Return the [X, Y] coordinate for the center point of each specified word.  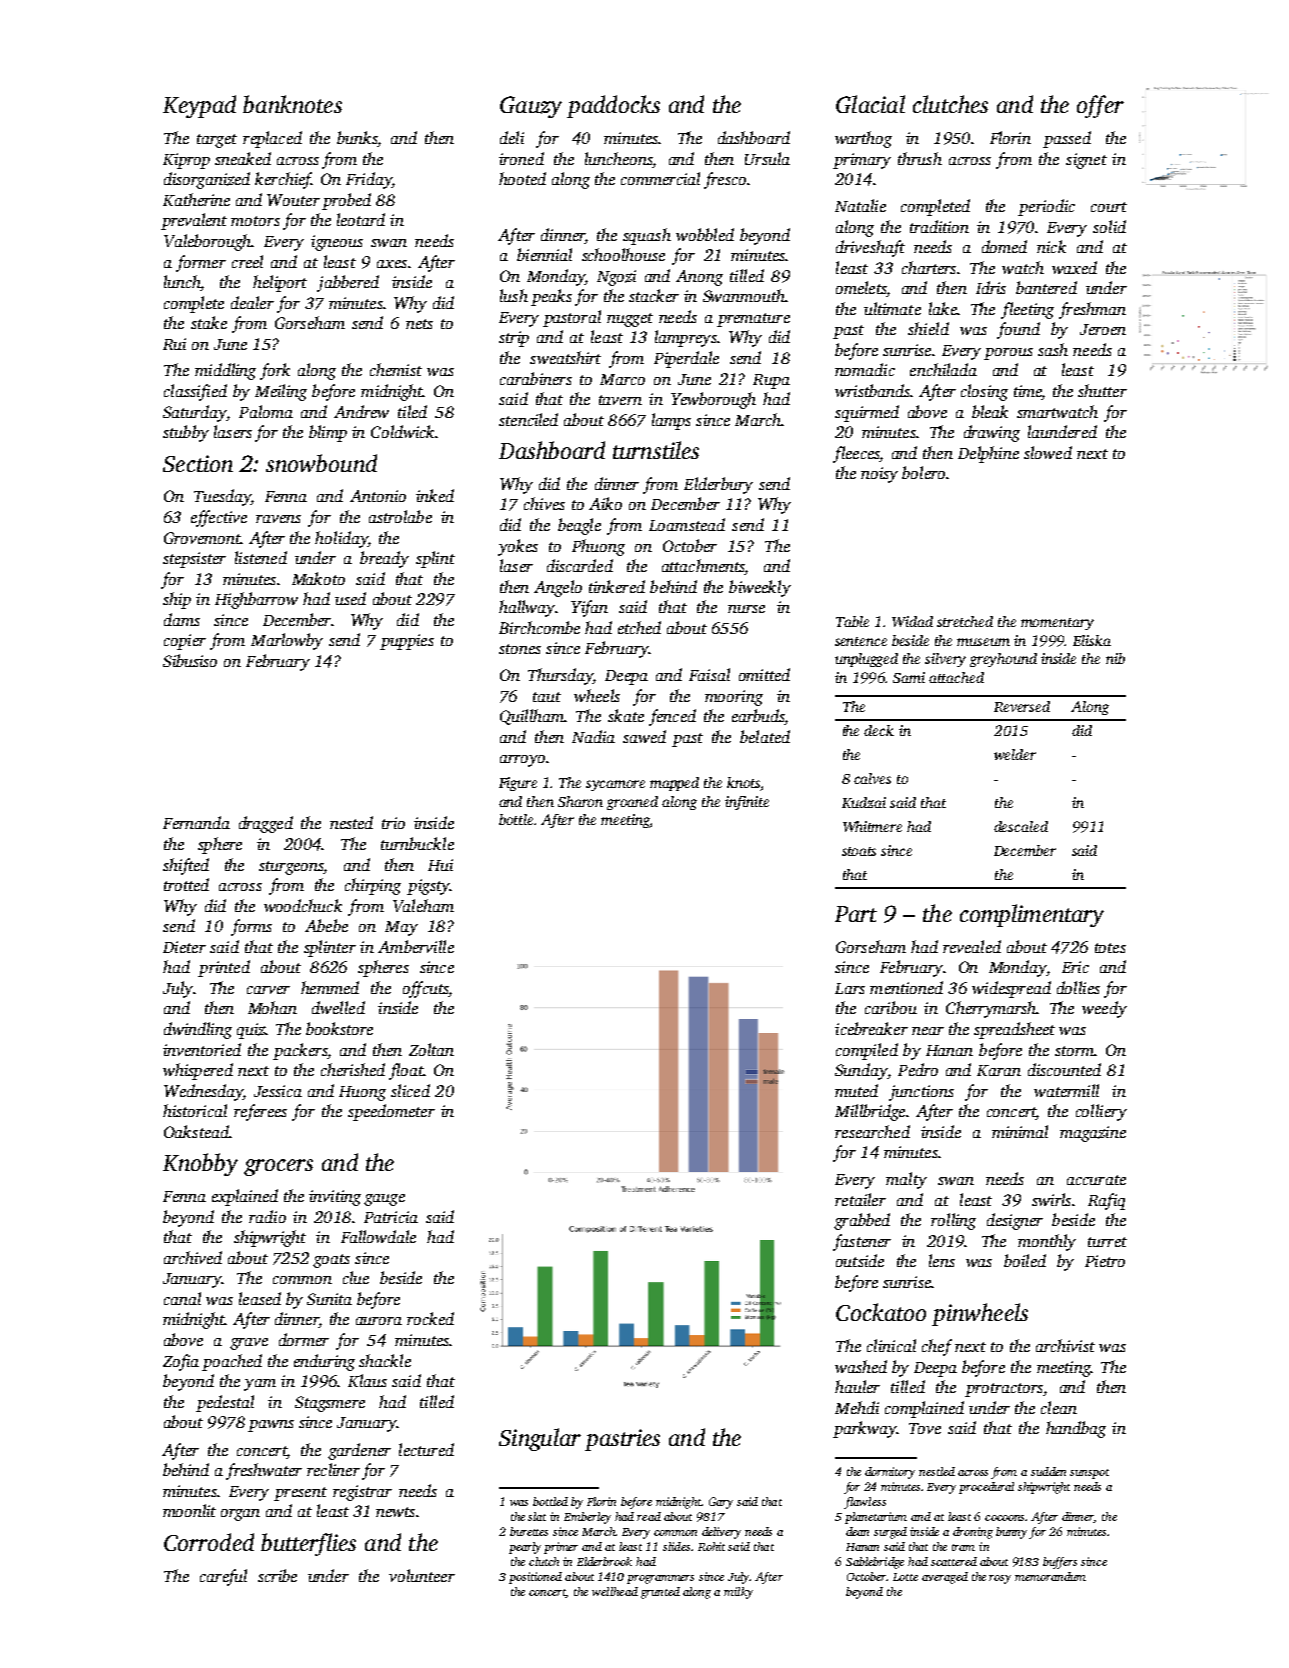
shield [928, 328]
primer [561, 1548]
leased [260, 1298]
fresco [725, 180]
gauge [384, 1200]
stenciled [528, 419]
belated [765, 736]
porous [1008, 354]
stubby [186, 433]
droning [973, 1533]
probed [346, 201]
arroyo [522, 761]
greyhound [1003, 660]
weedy [1104, 1009]
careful [223, 1577]
